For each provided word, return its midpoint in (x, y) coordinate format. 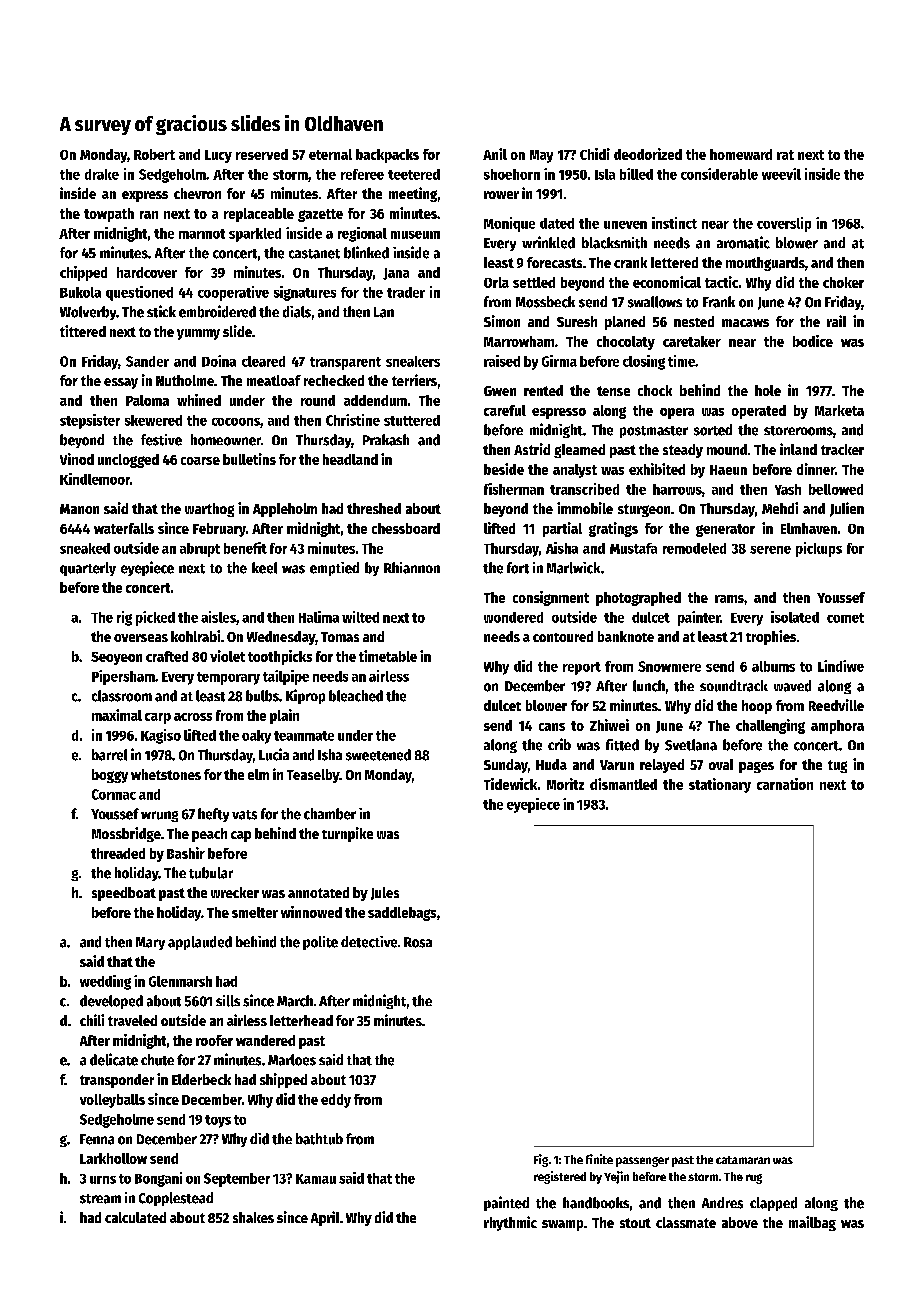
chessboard (406, 528)
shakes (253, 1217)
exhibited (657, 469)
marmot (202, 234)
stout (635, 1223)
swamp (562, 1225)
